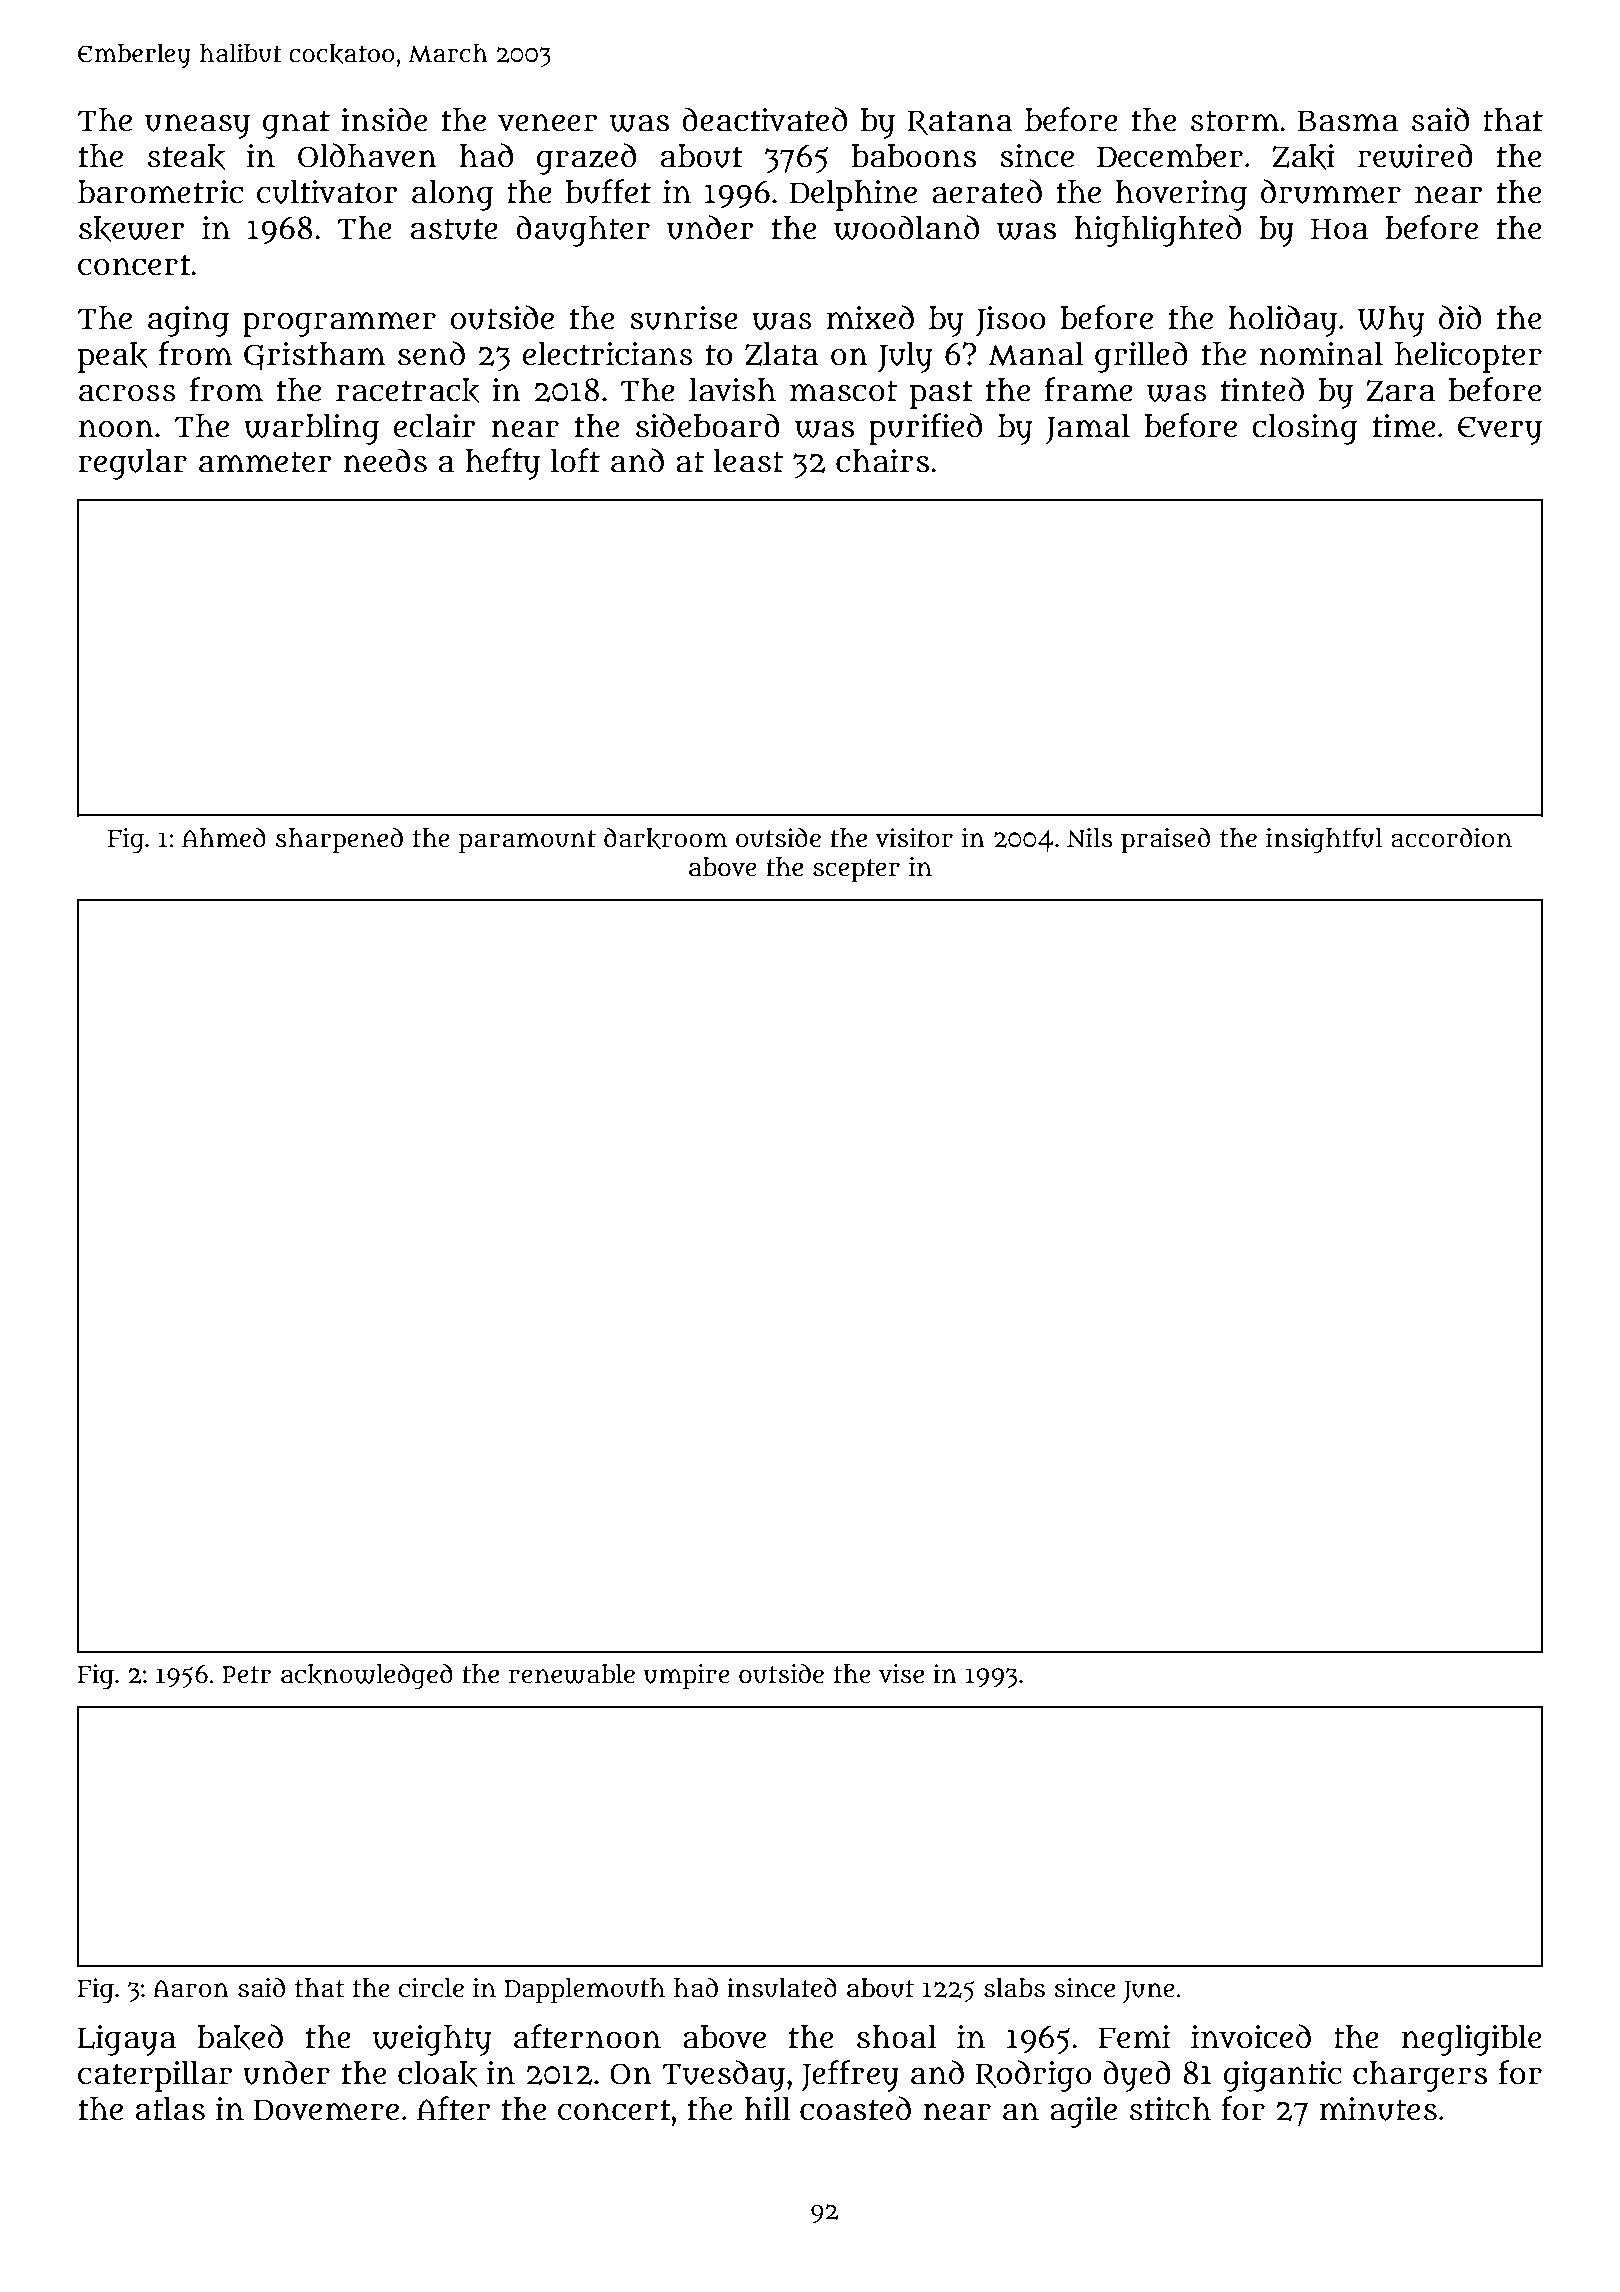 This screenshot has width=1620, height=2292. What do you see at coordinates (687, 1677) in the screenshot?
I see `umpire` at bounding box center [687, 1677].
